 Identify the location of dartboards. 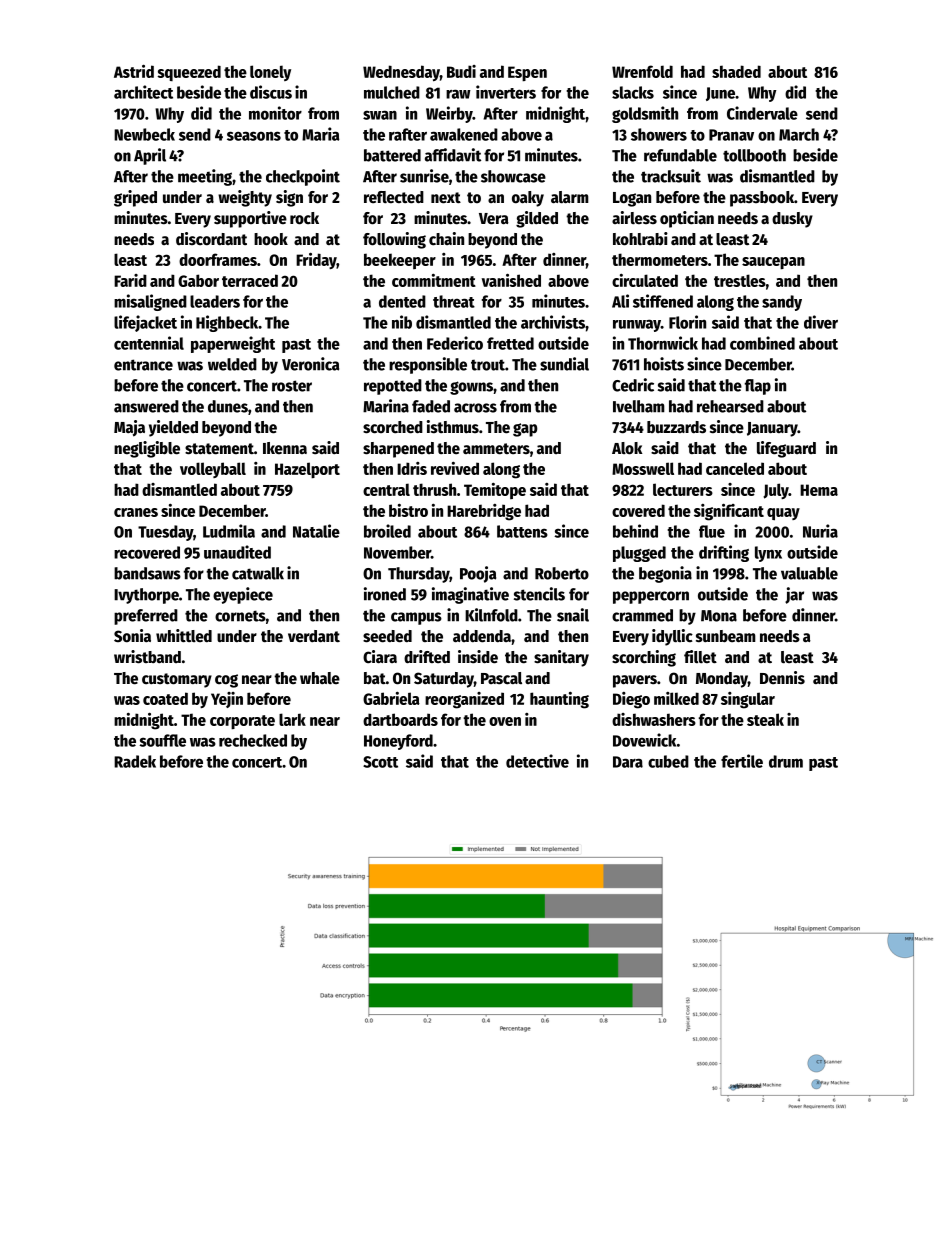
(400, 719).
